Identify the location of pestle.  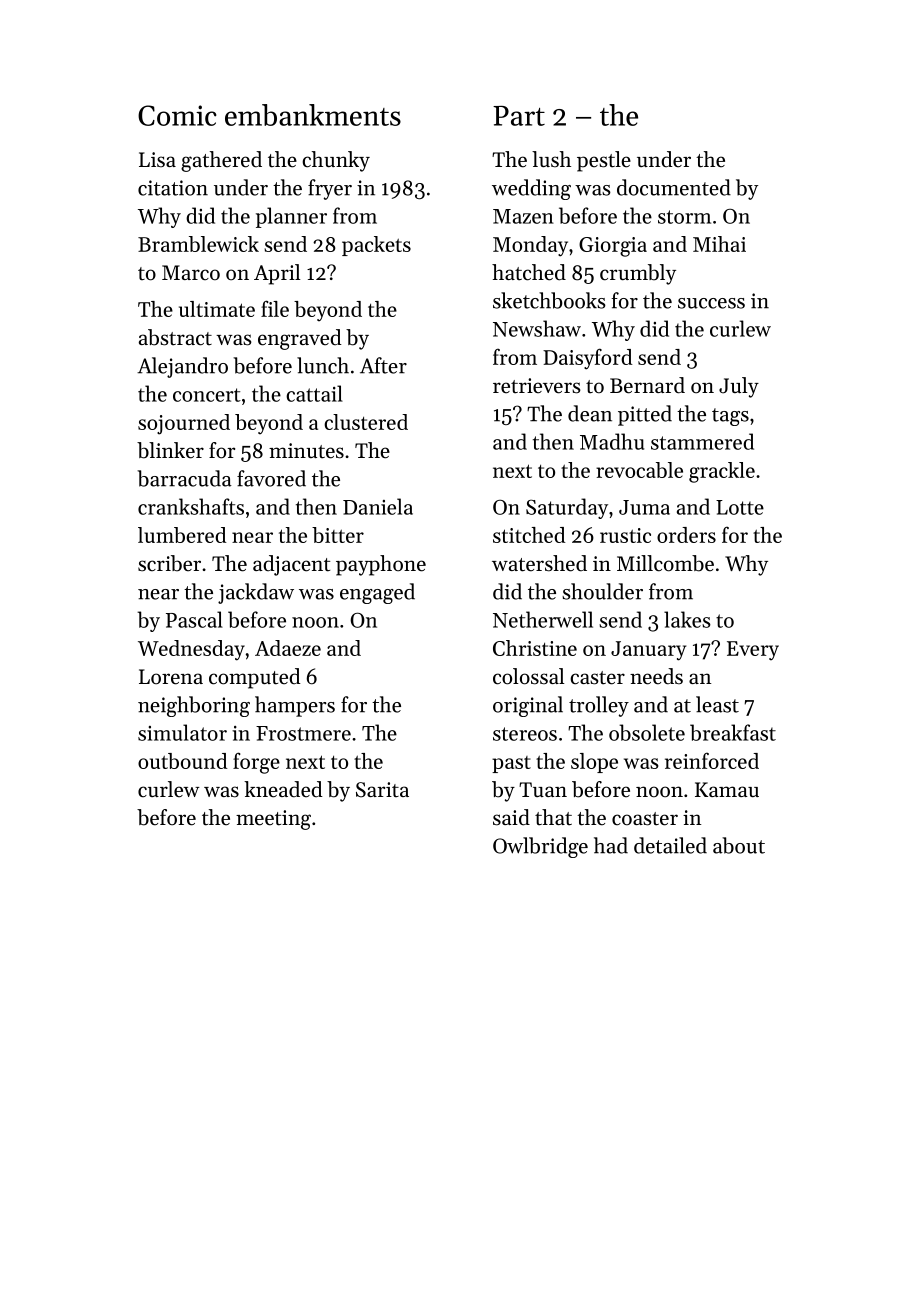
(604, 161).
